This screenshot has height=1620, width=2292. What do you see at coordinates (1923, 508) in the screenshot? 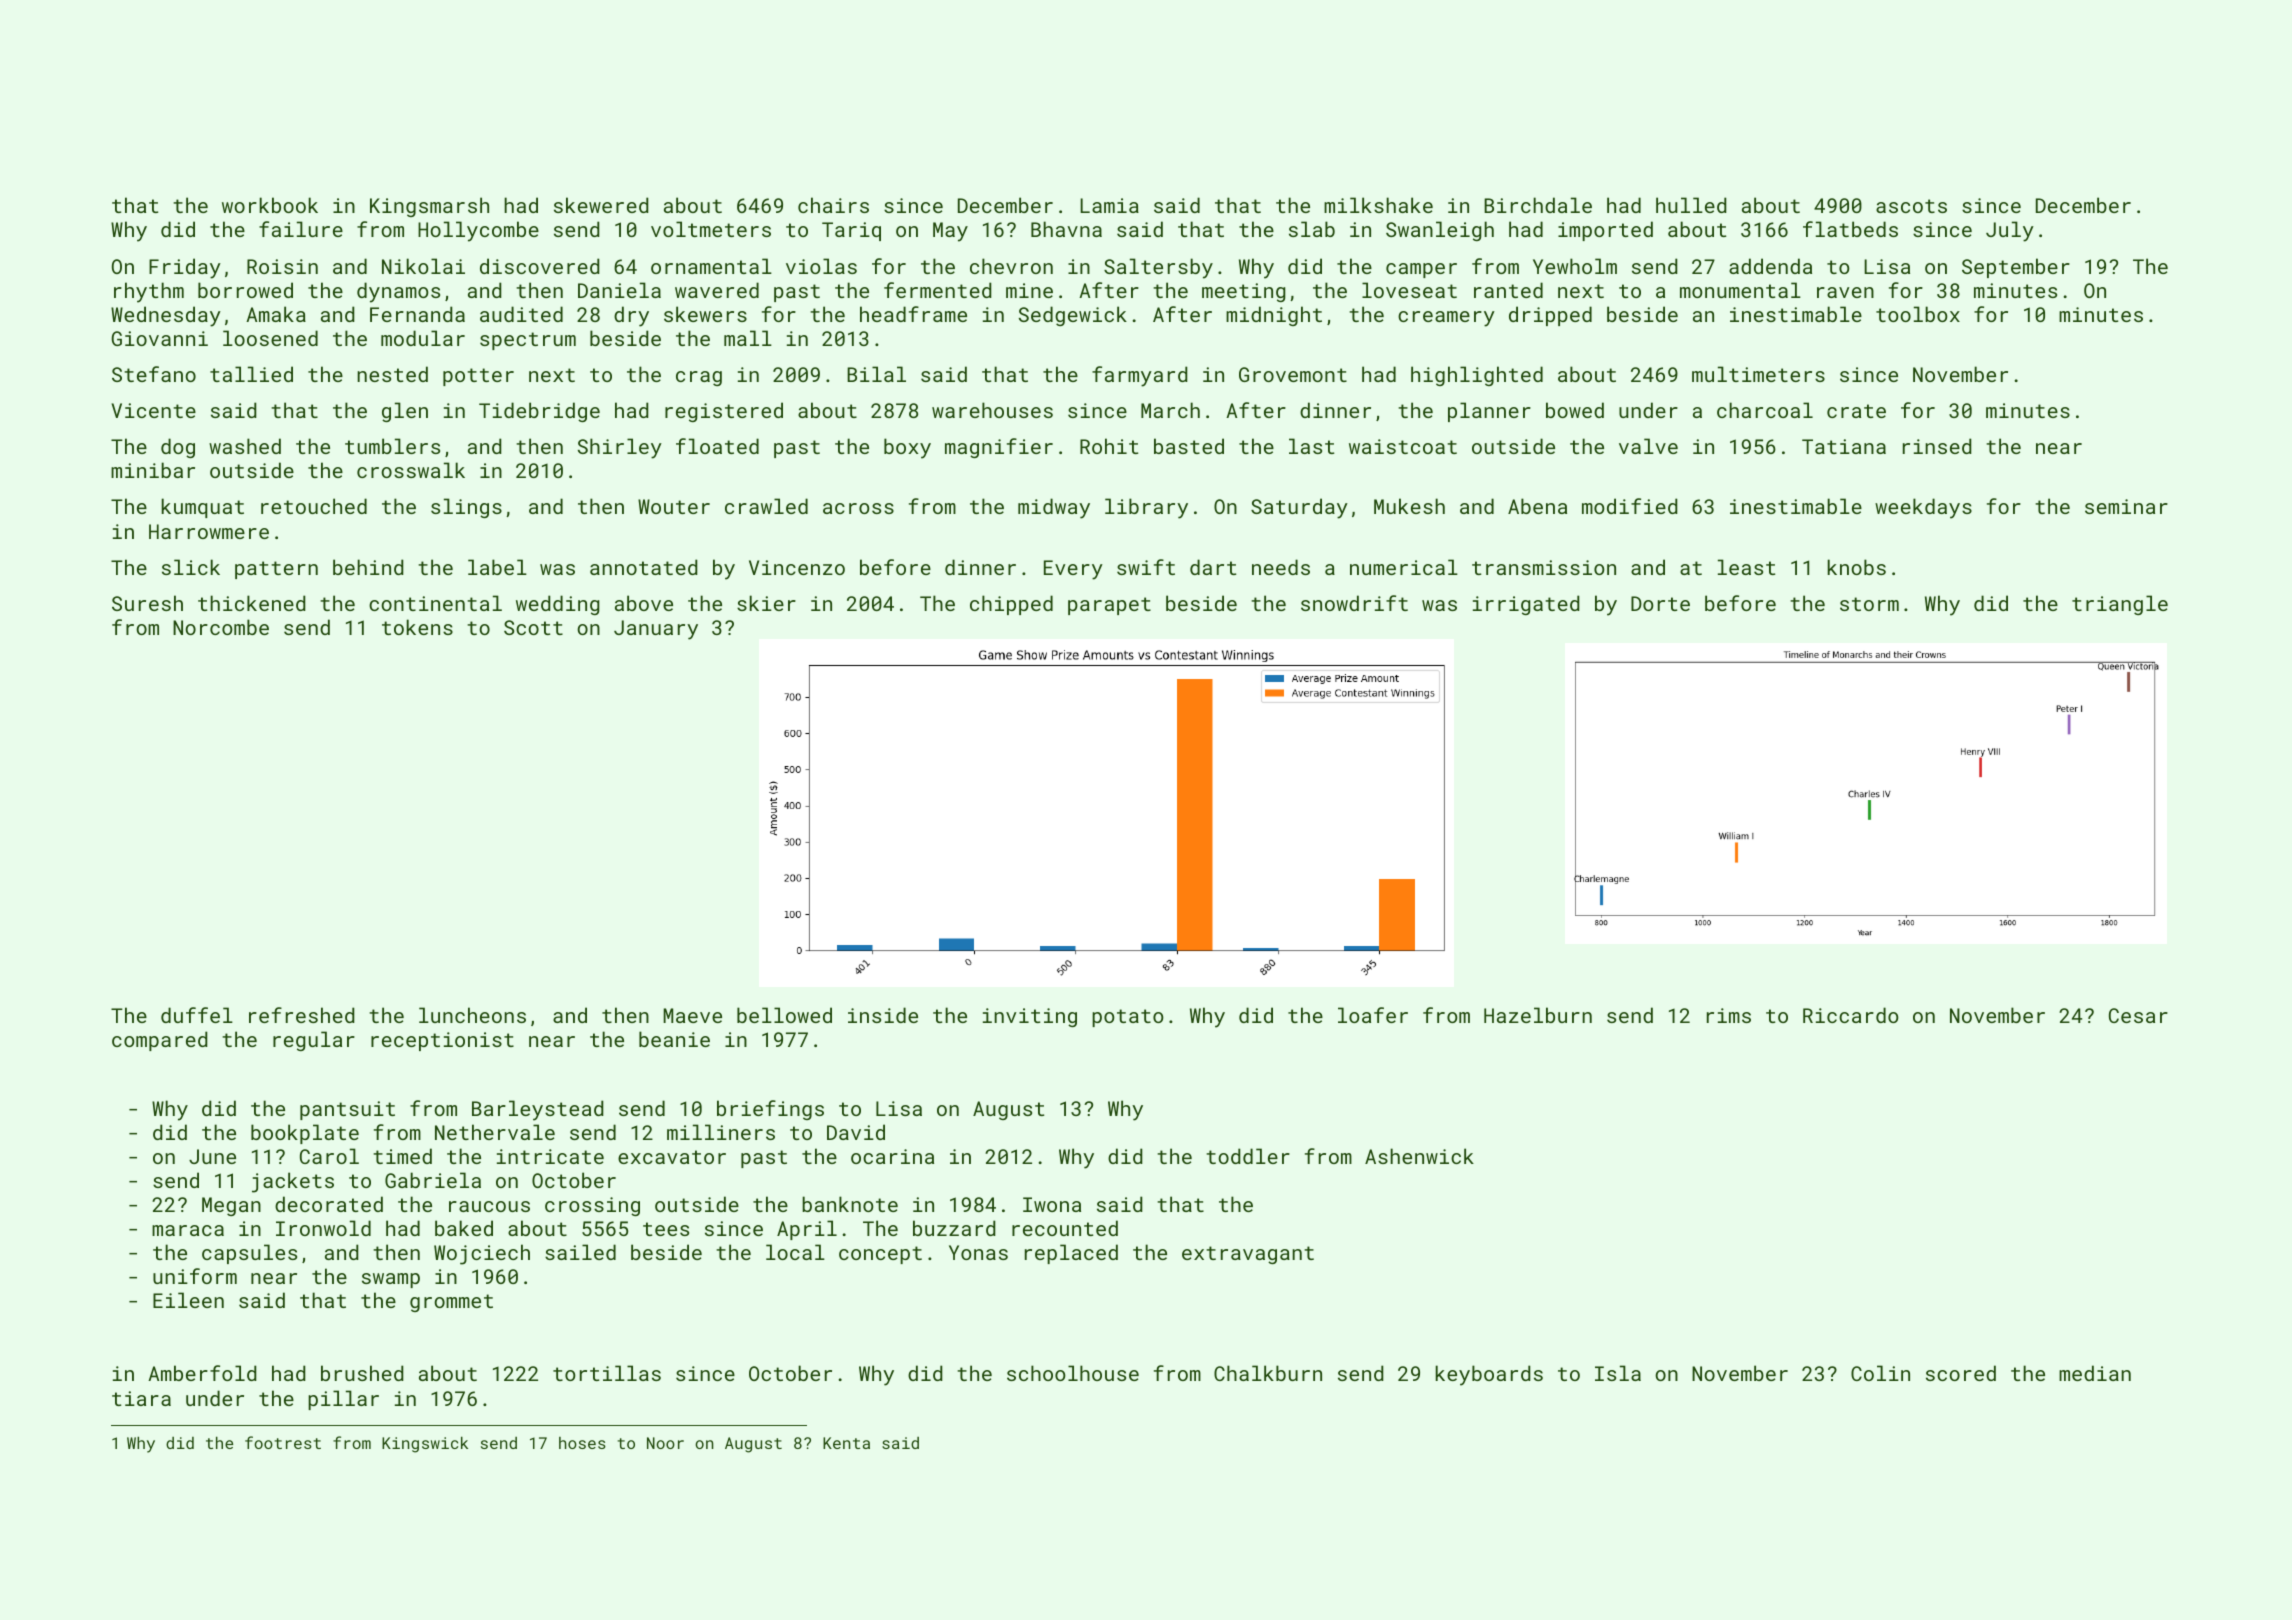
I see `weekdays` at bounding box center [1923, 508].
